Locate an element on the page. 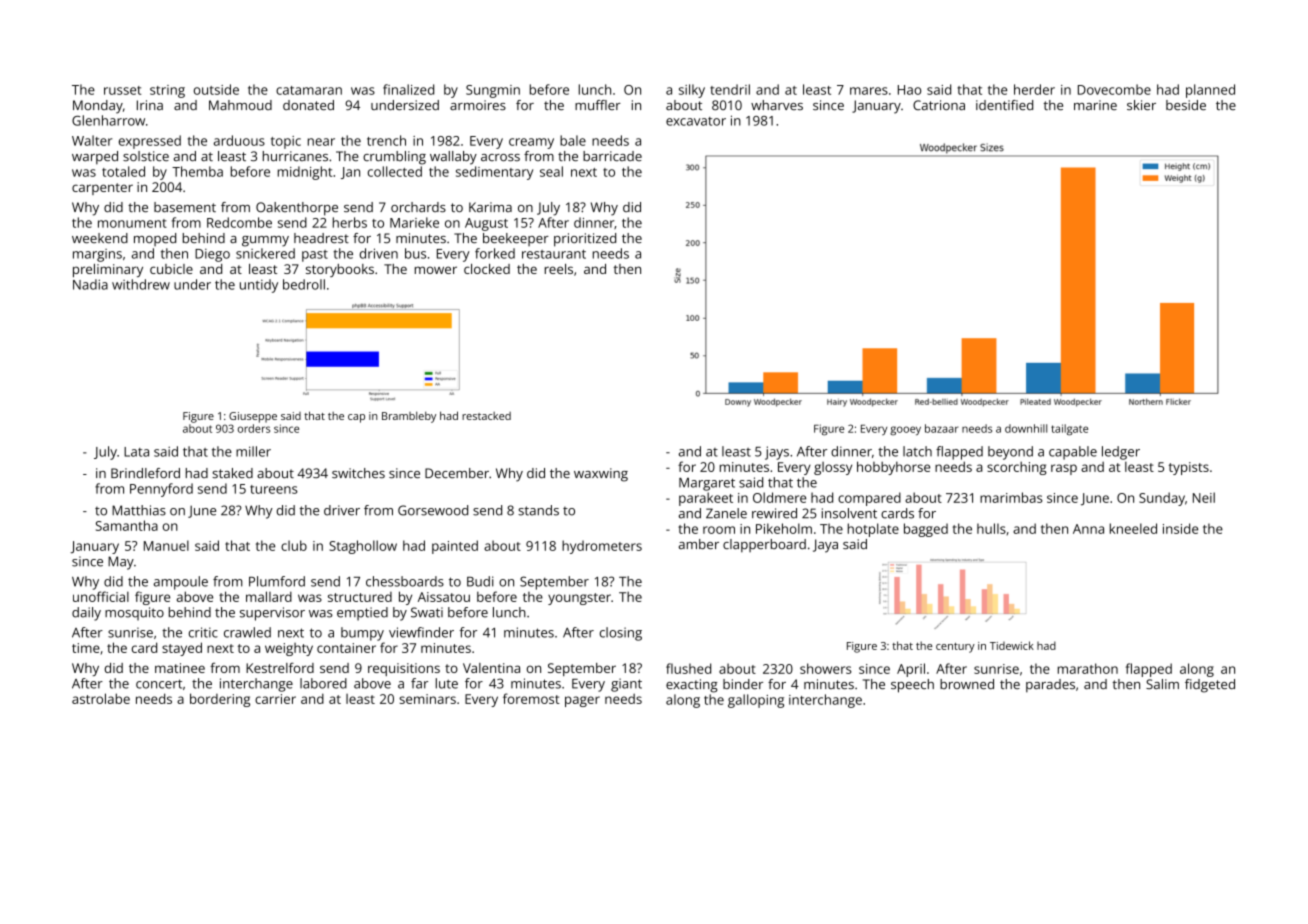 The height and width of the document is (924, 1308). prioritized is located at coordinates (585, 240).
